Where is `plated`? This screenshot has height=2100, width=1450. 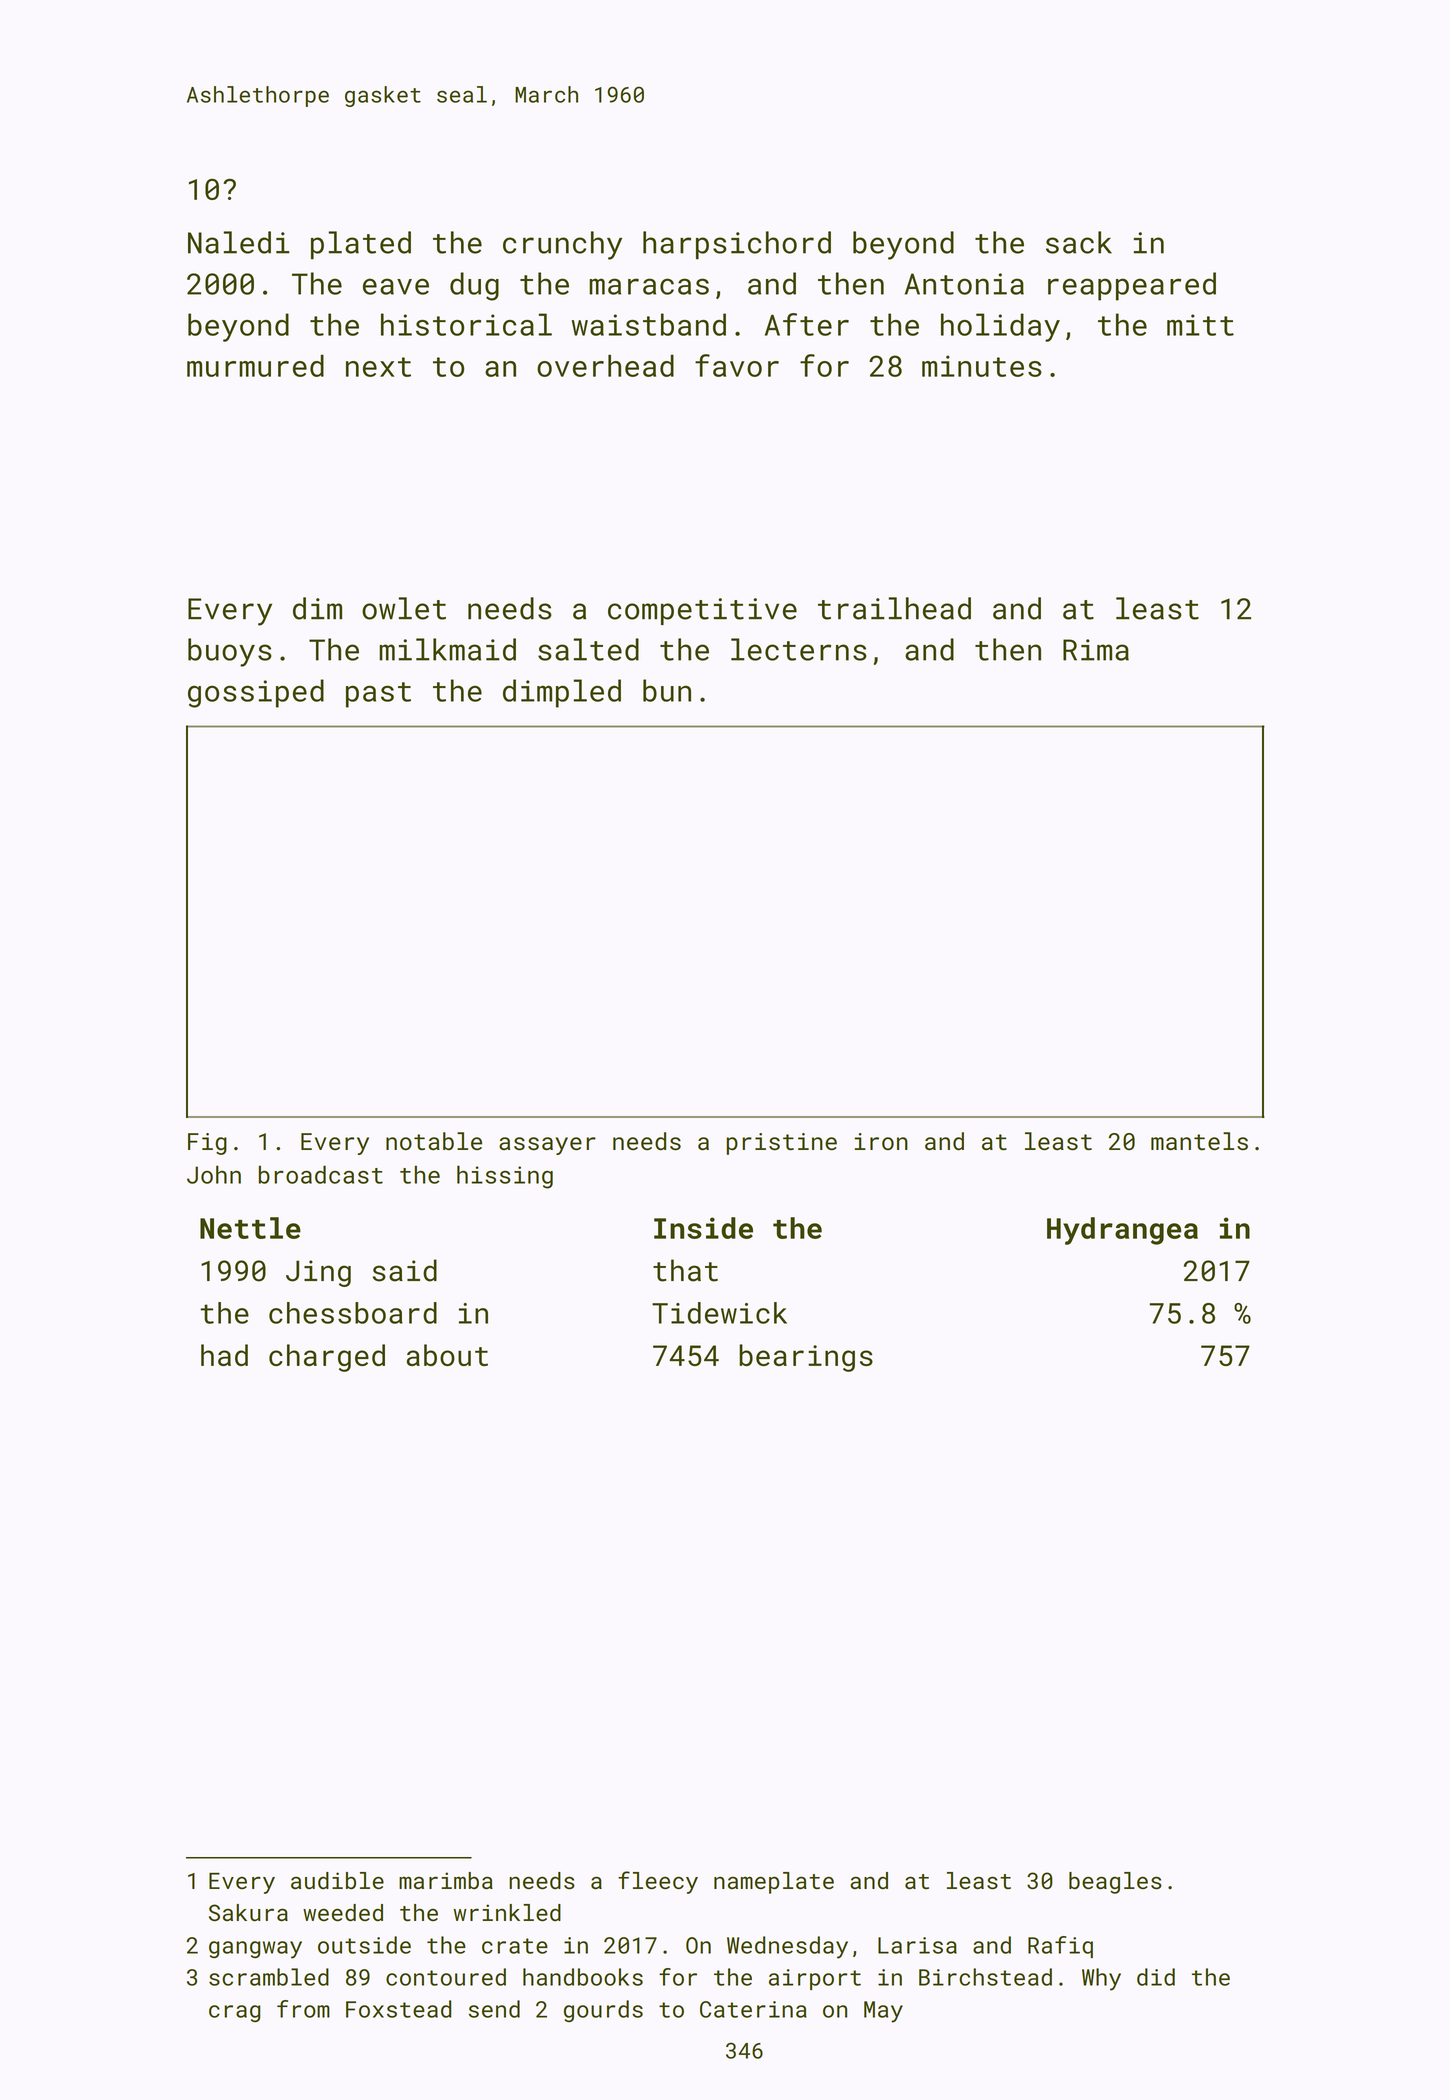 plated is located at coordinates (361, 245).
